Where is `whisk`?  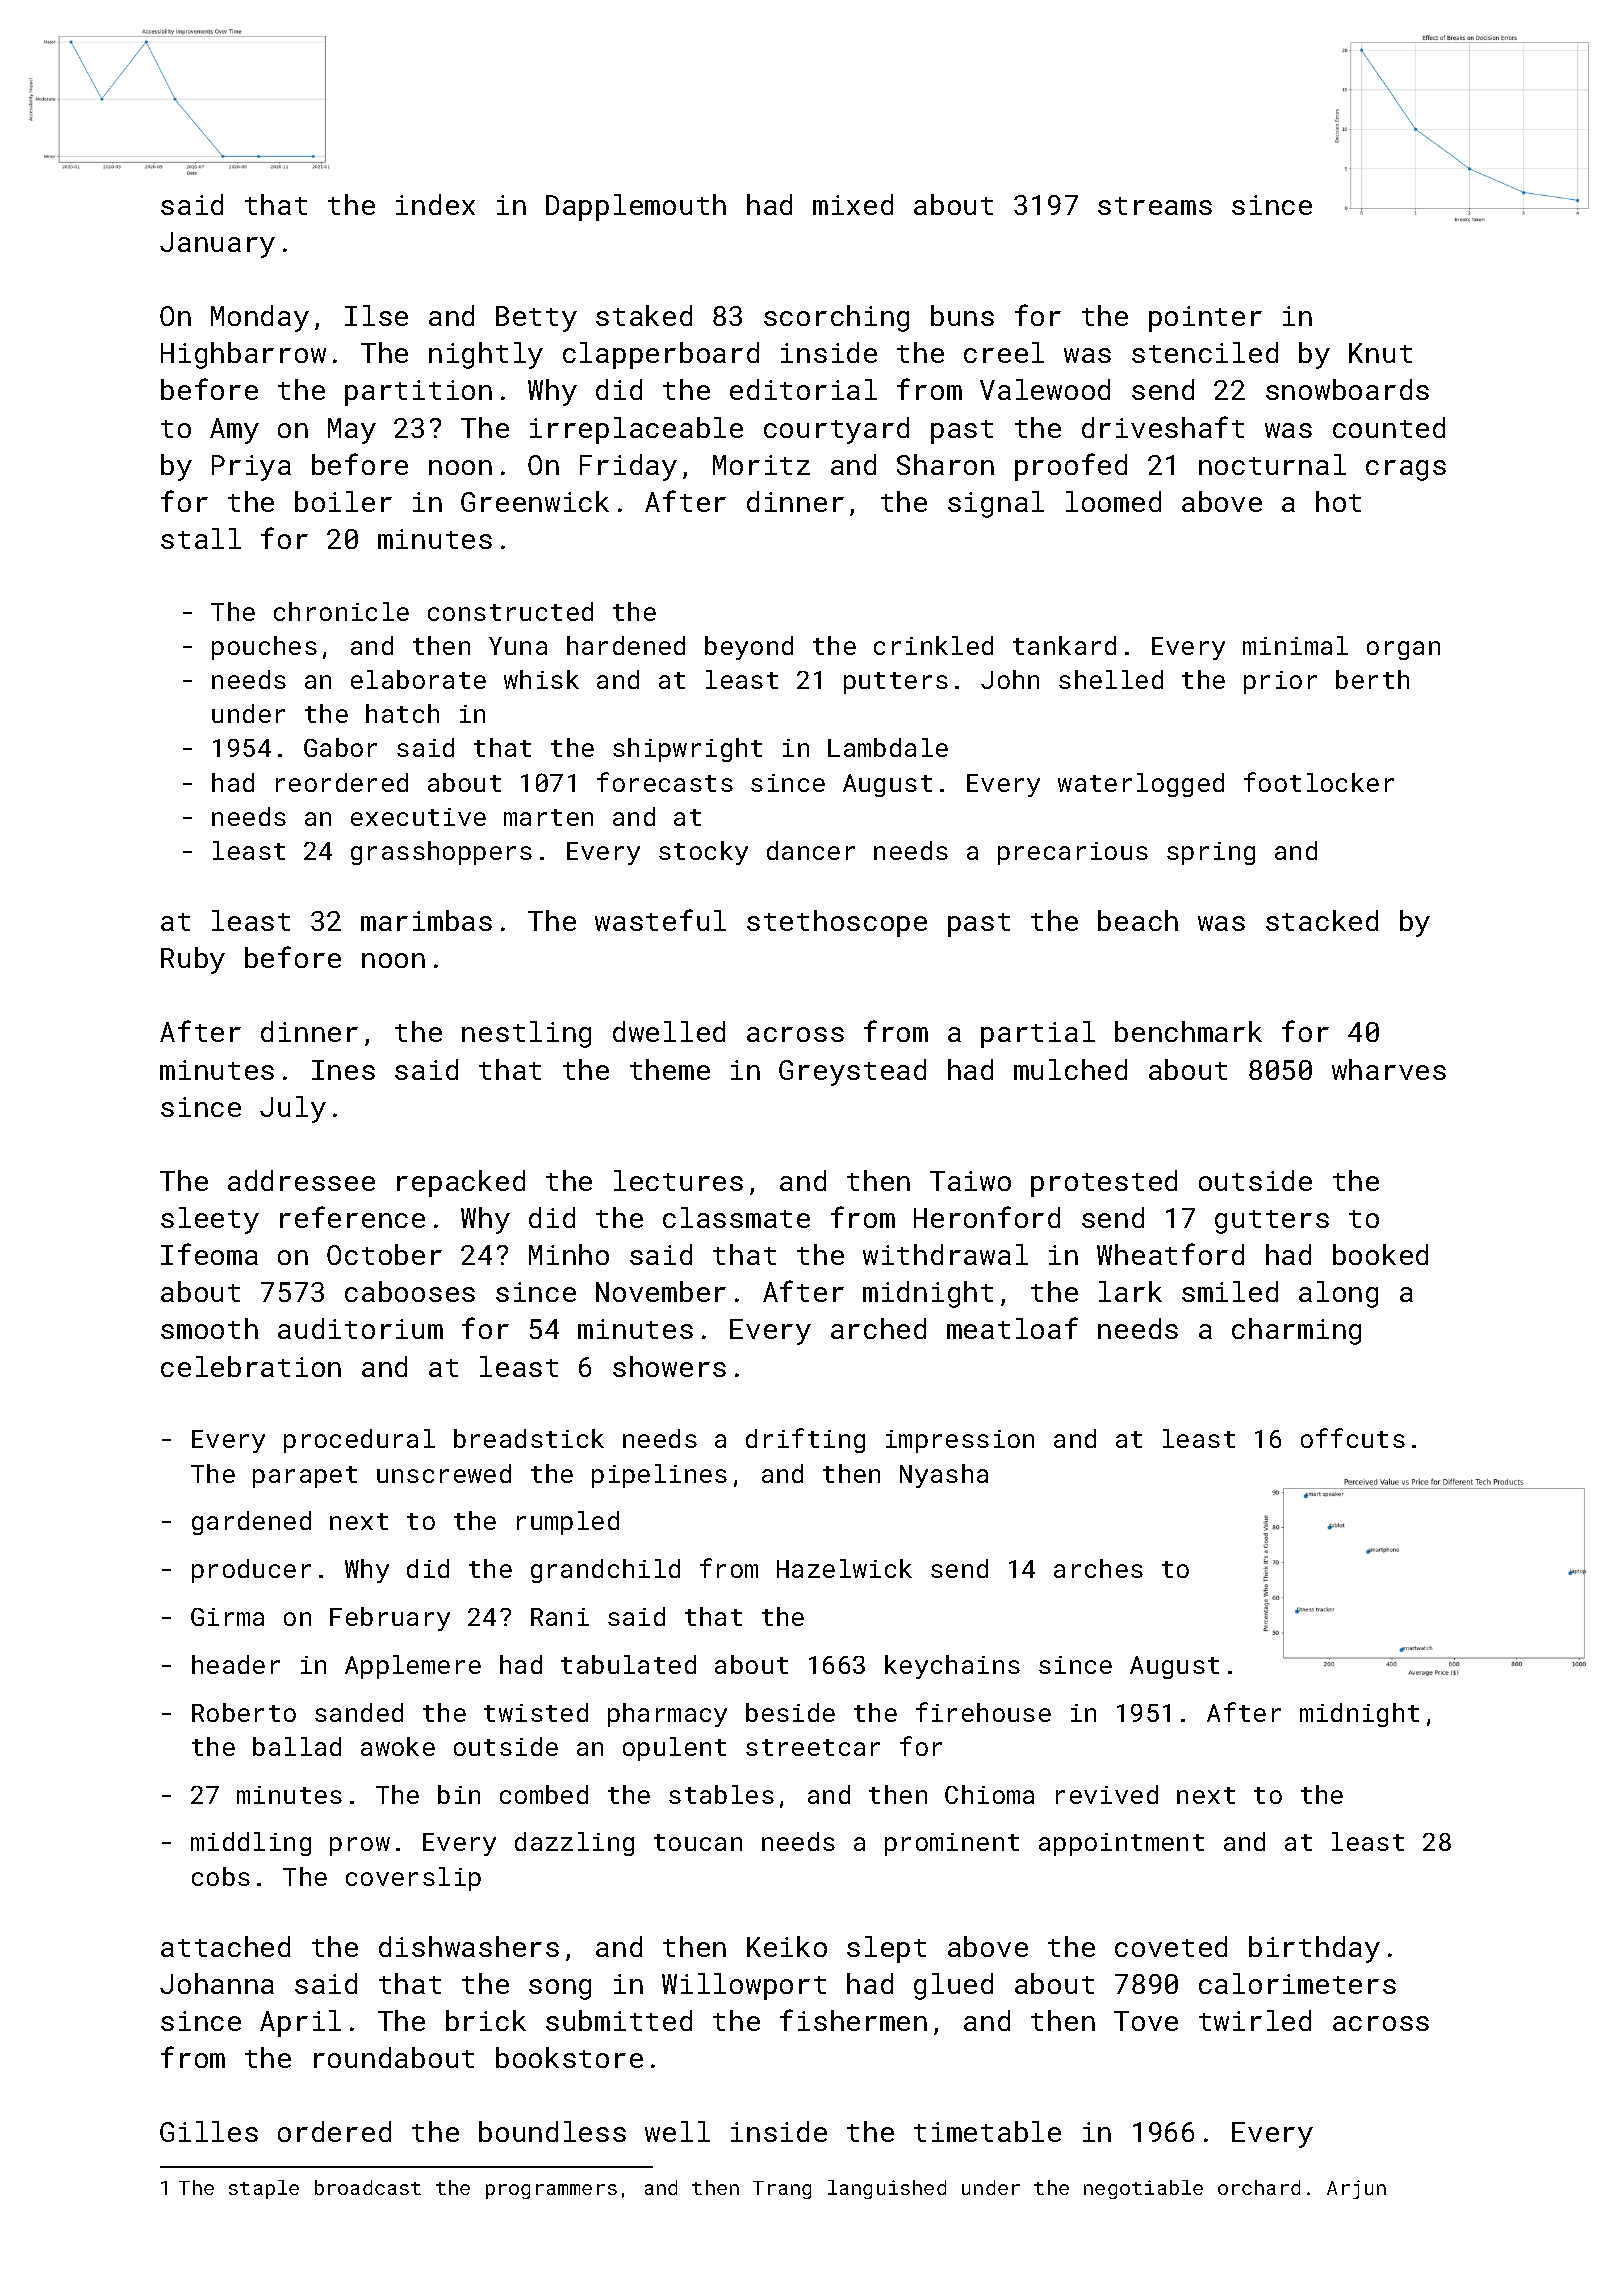
whisk is located at coordinates (541, 679).
